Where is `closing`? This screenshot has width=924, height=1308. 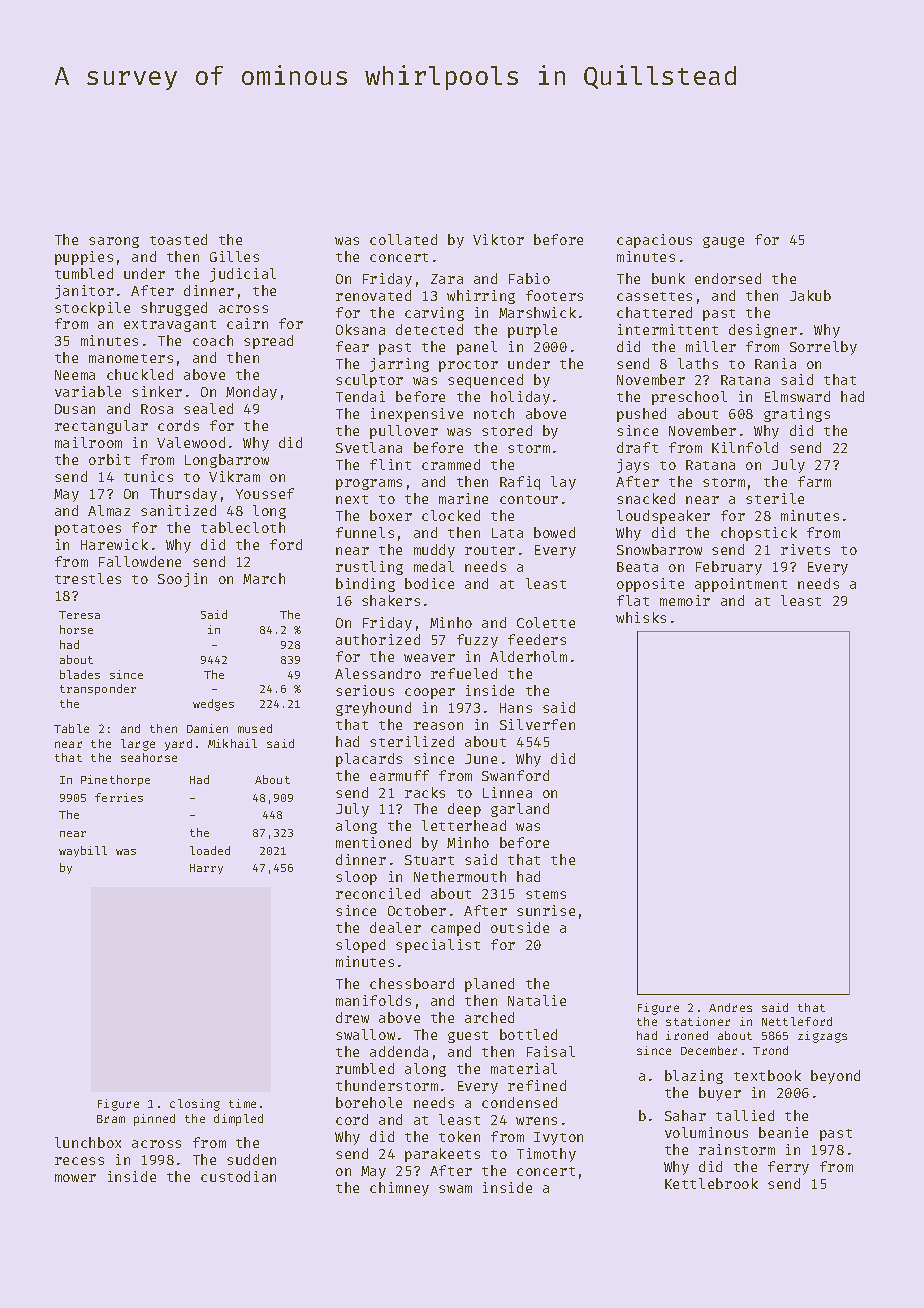 closing is located at coordinates (195, 1105).
